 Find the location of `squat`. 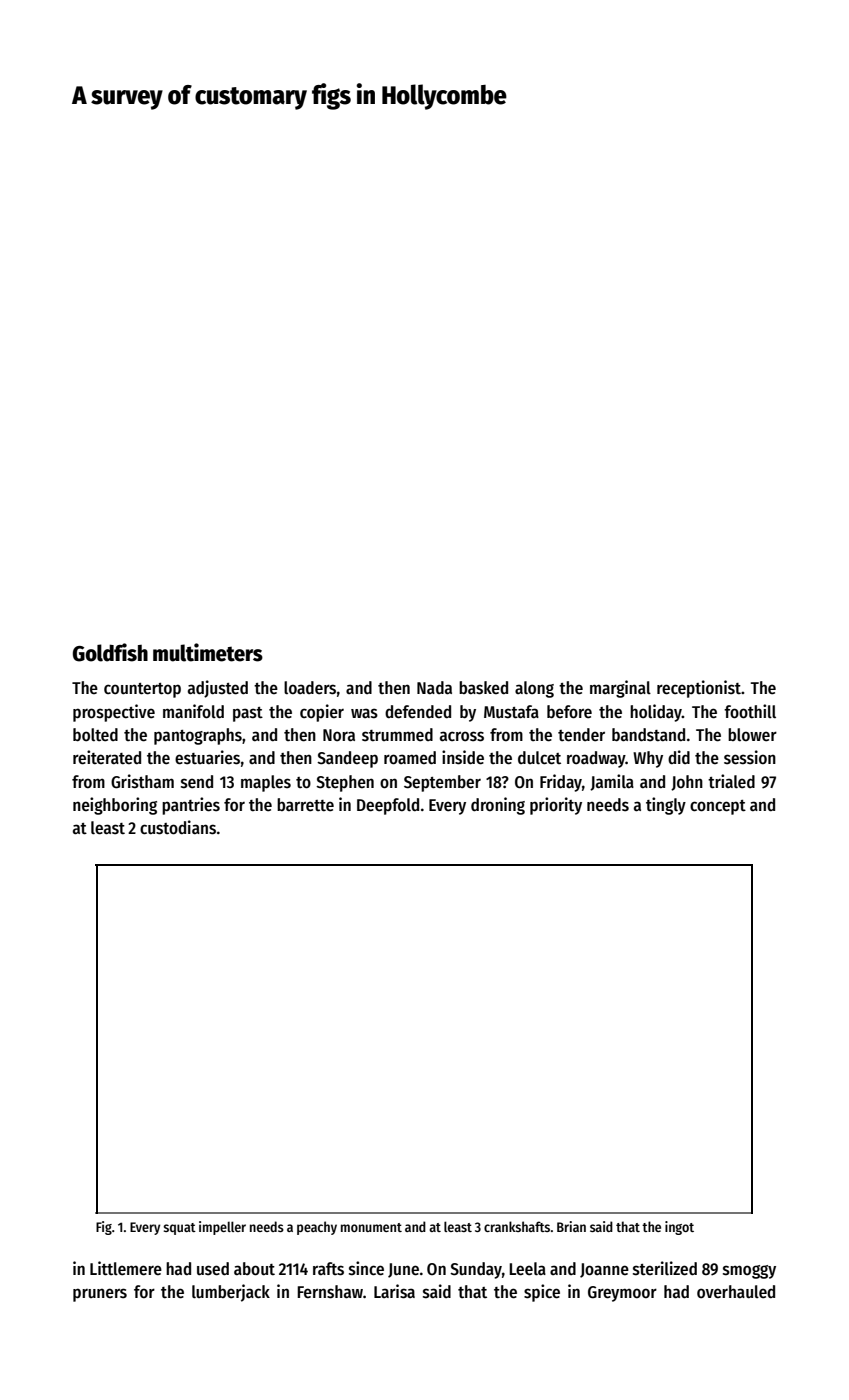

squat is located at coordinates (179, 1229).
